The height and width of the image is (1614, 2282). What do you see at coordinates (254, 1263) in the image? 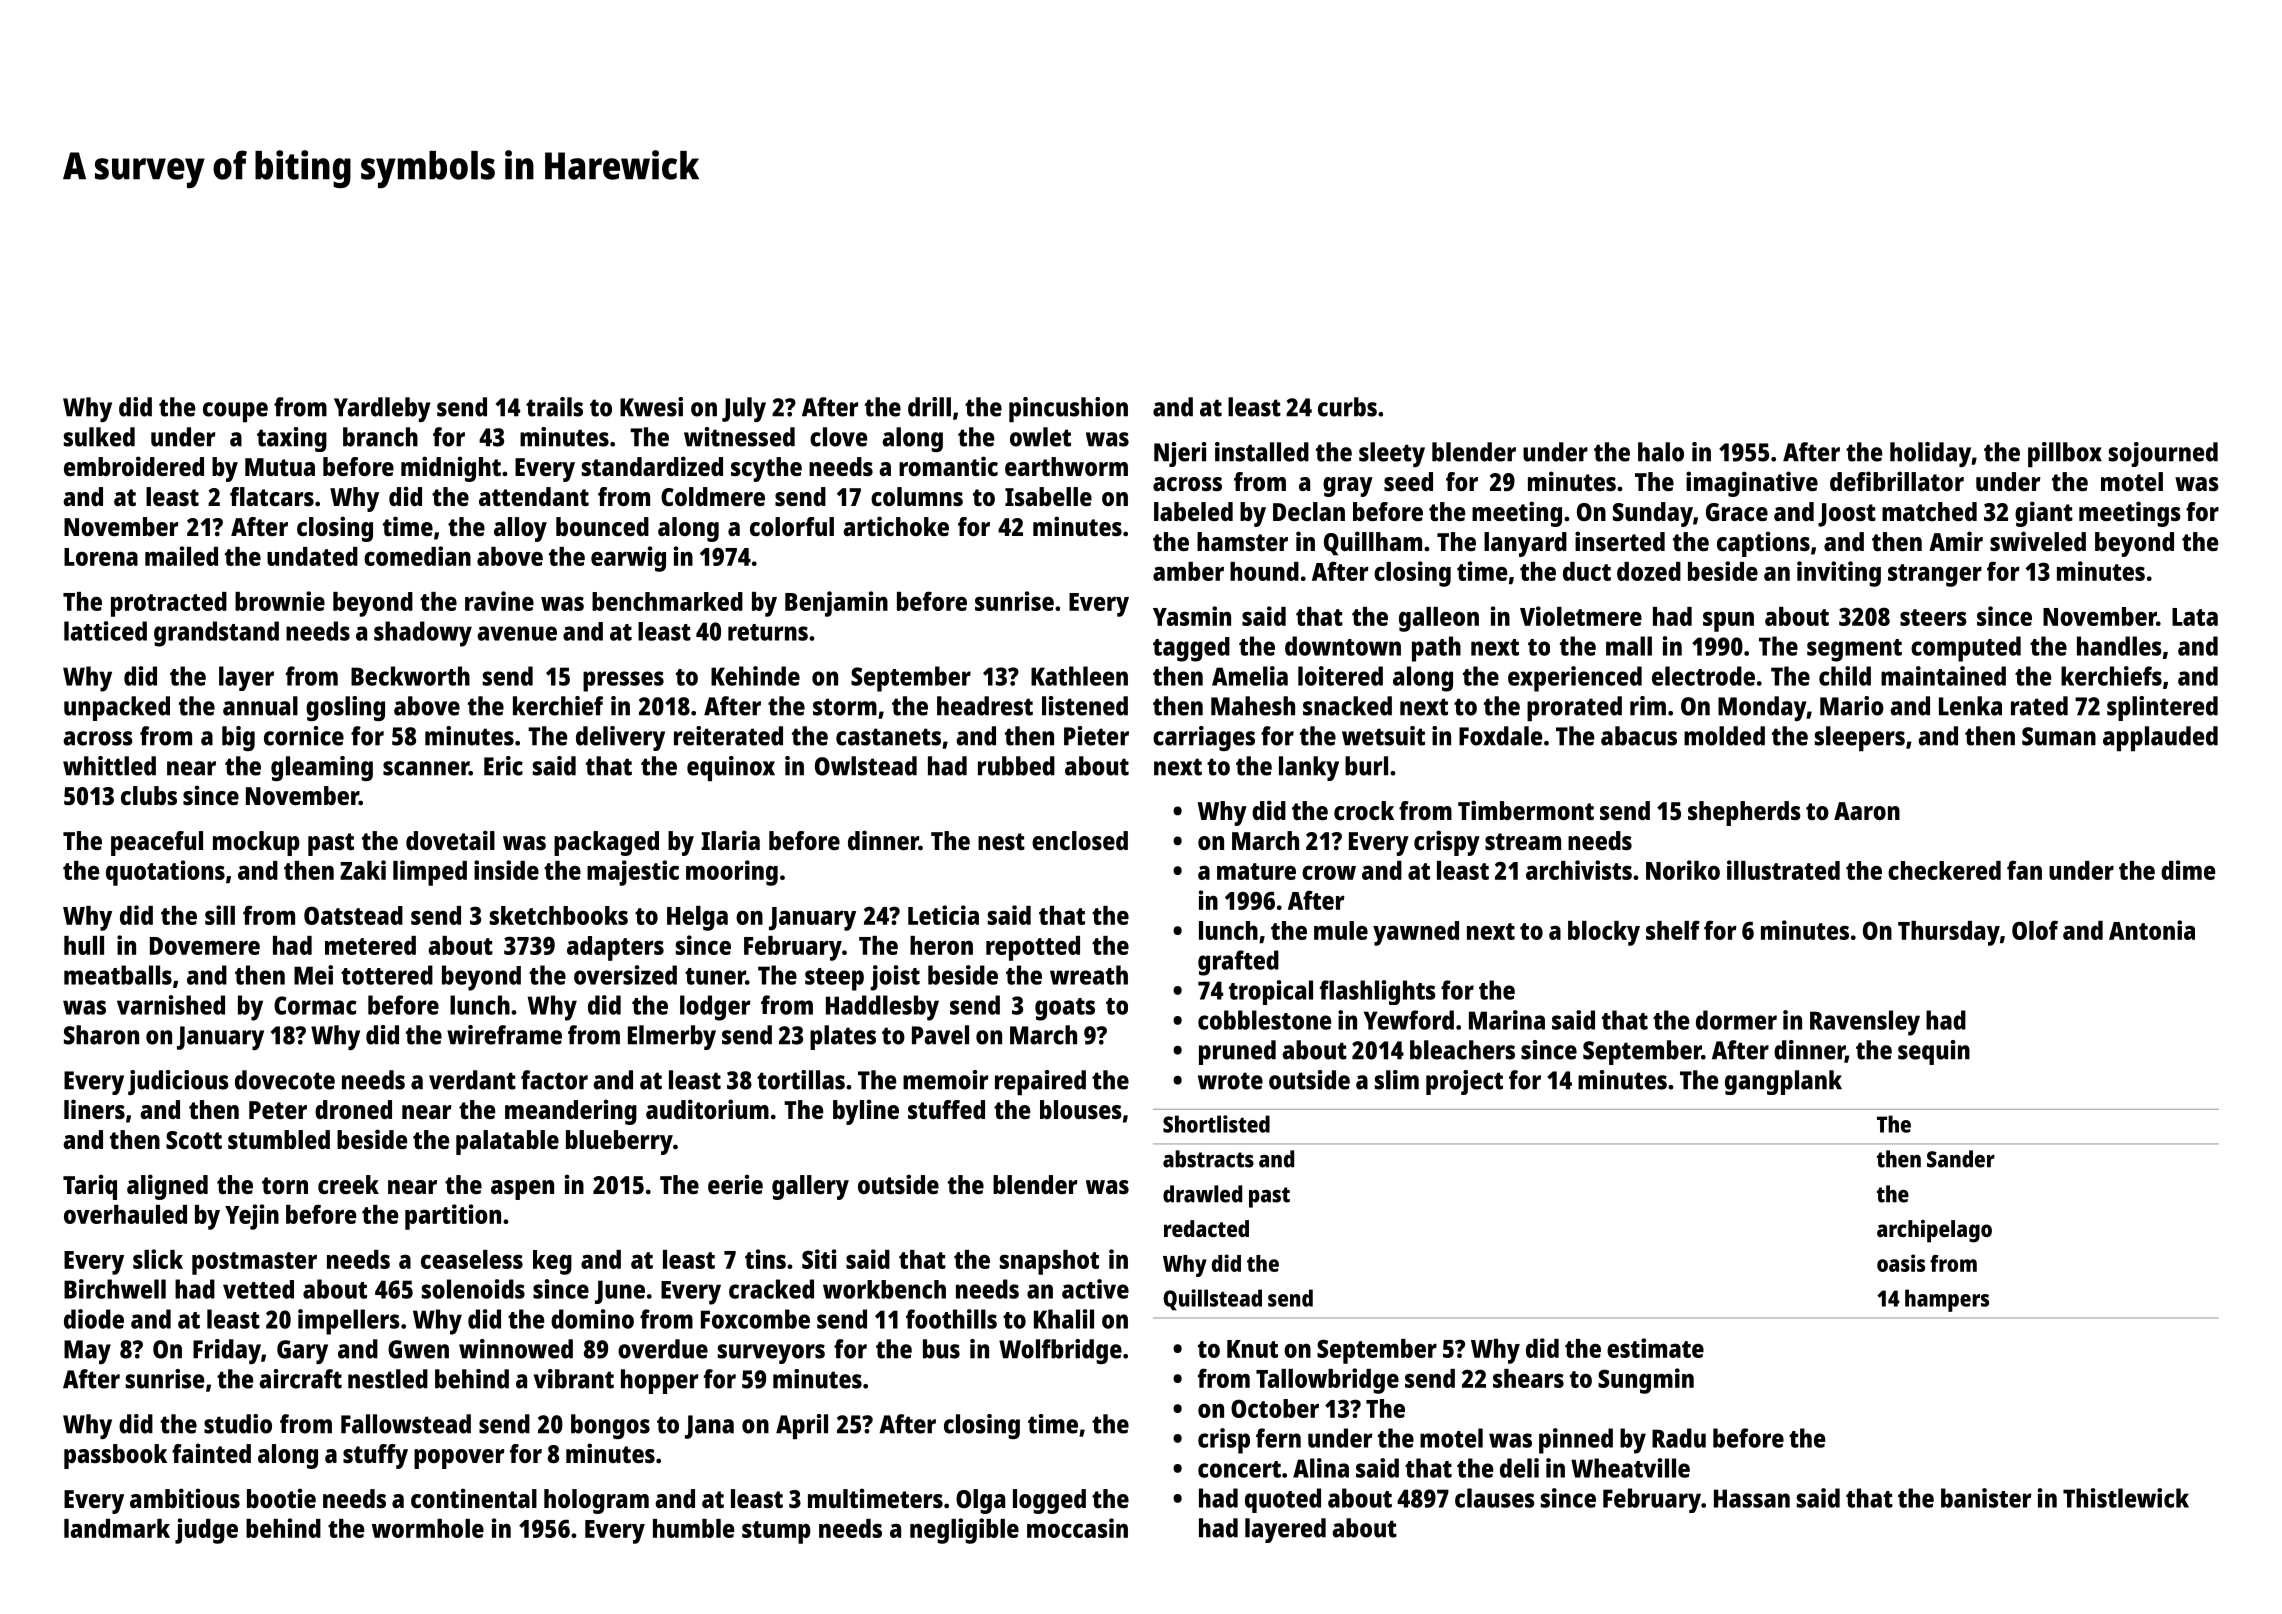
I see `postmaster` at bounding box center [254, 1263].
